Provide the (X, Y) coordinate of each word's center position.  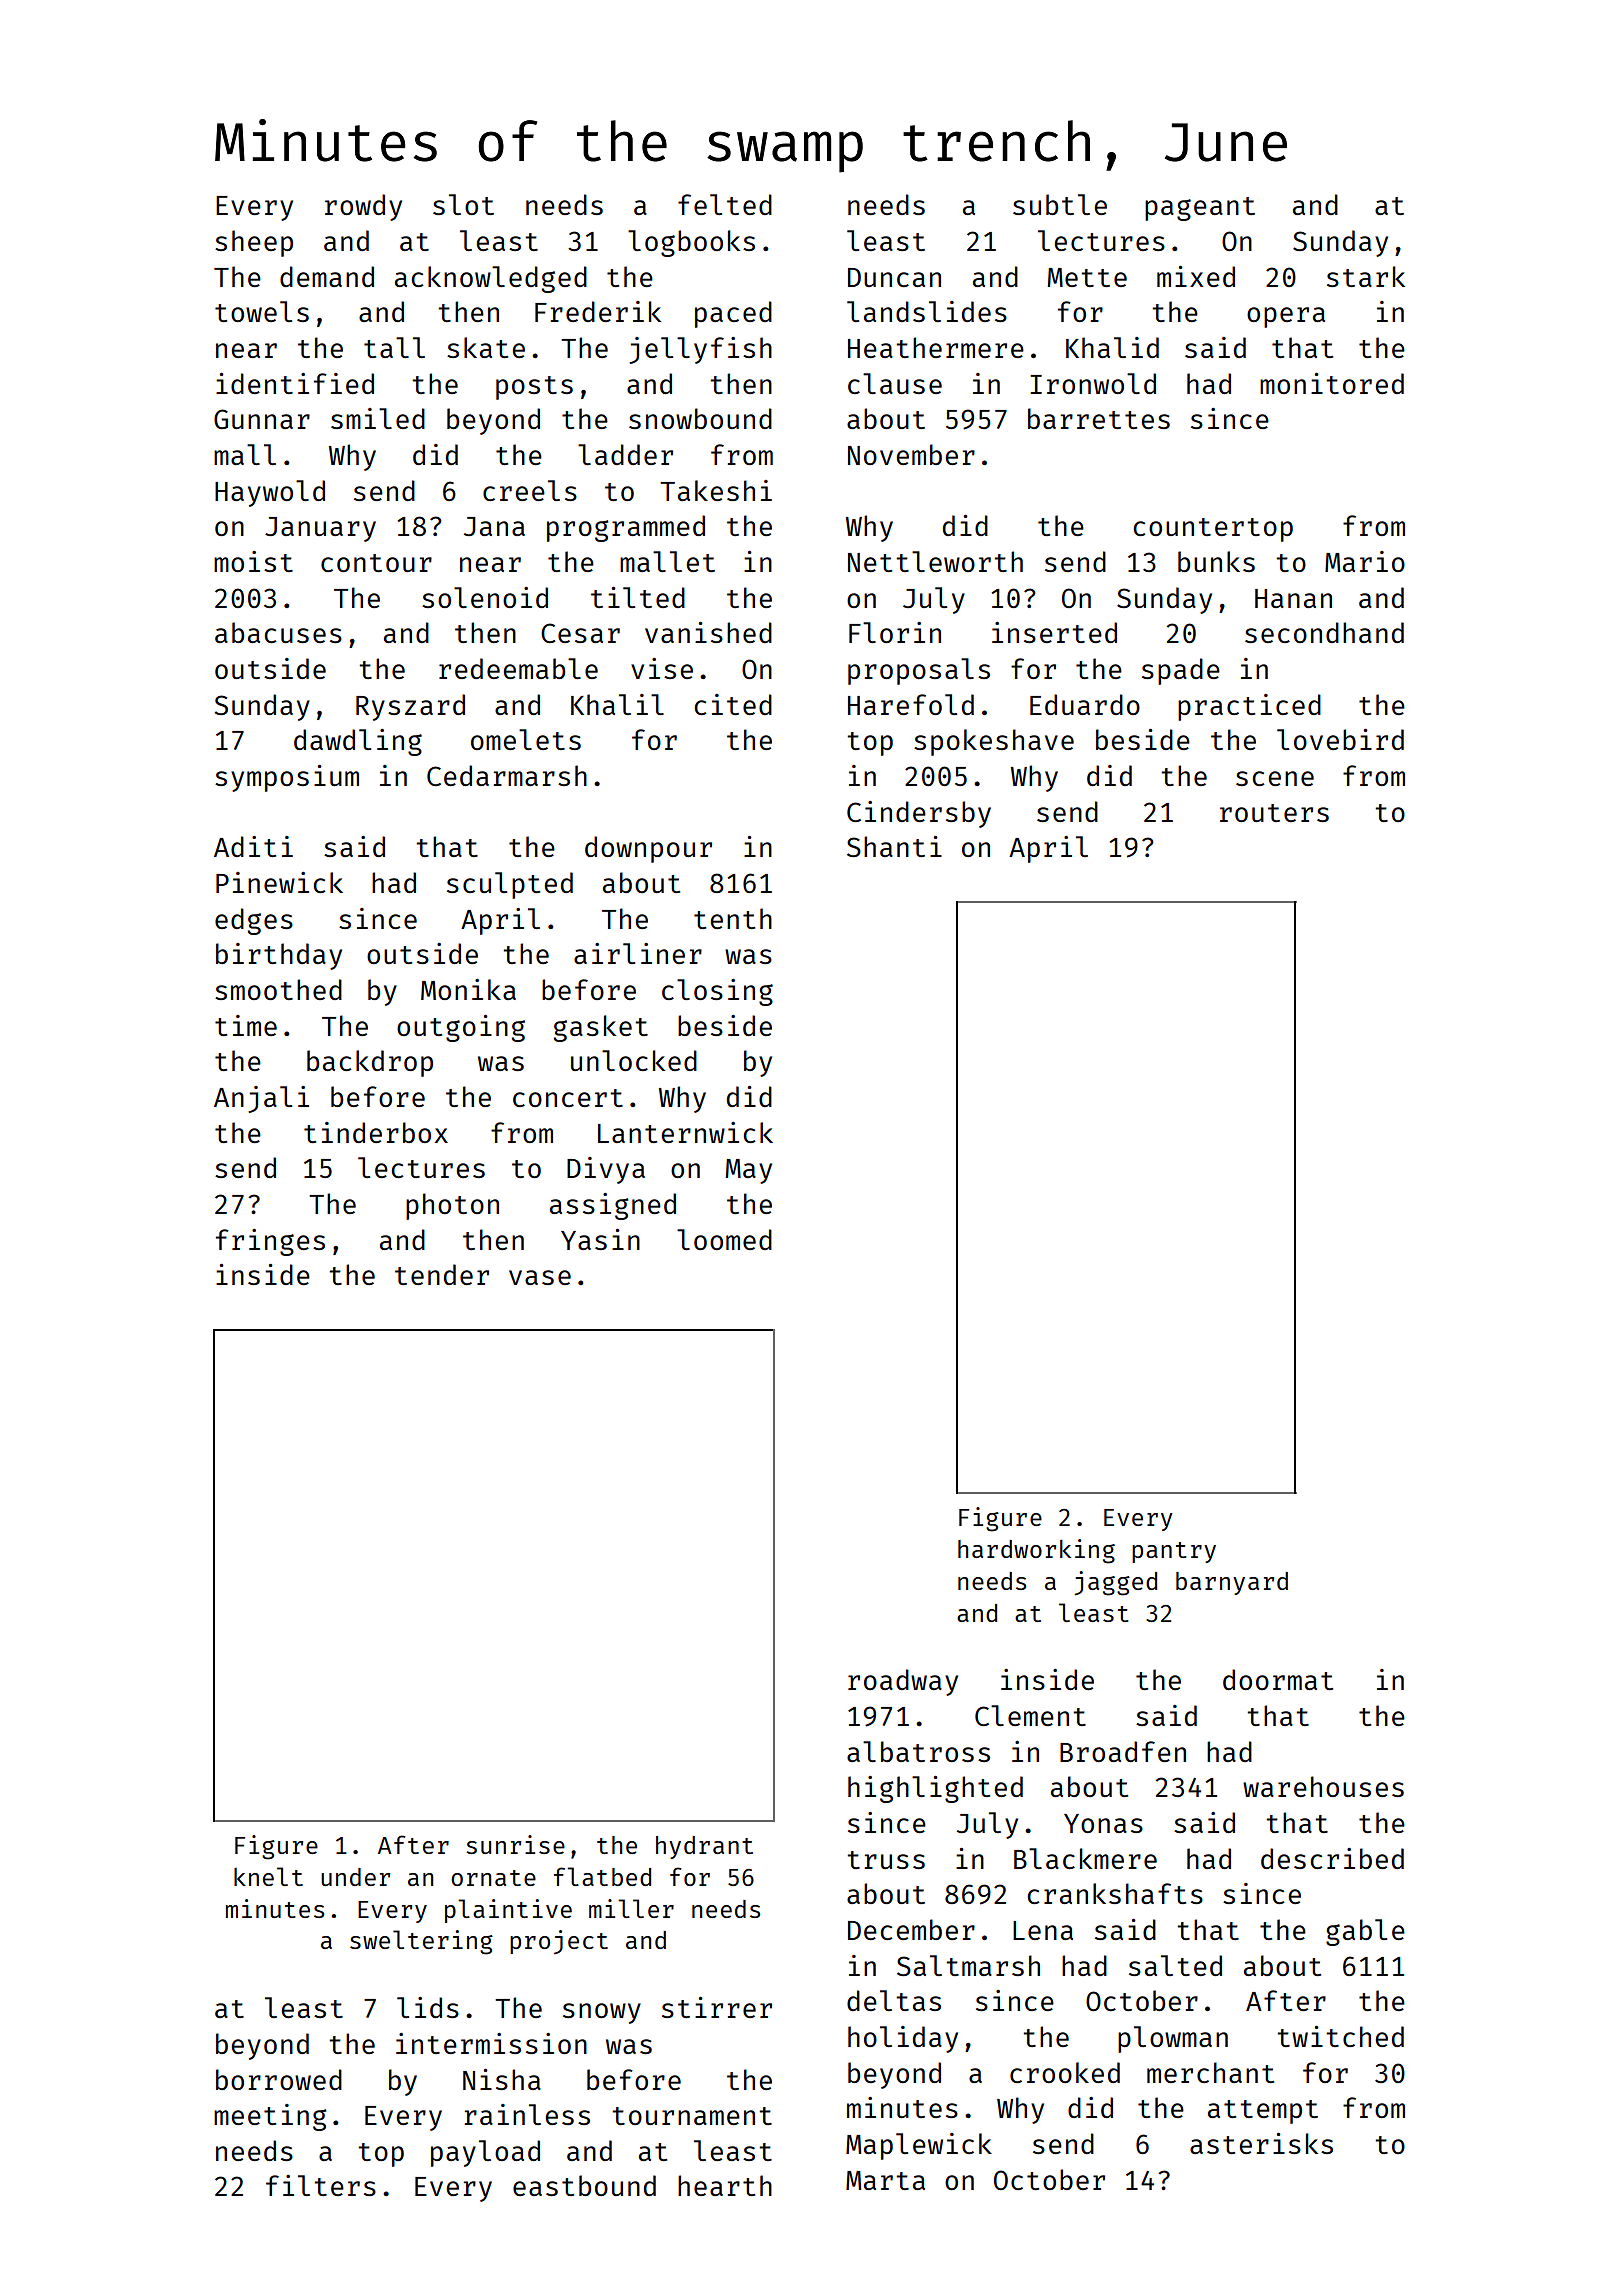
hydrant (704, 1847)
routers (1274, 813)
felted (725, 204)
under (355, 1877)
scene (1275, 778)
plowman (1173, 2039)
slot (463, 204)
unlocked (634, 1060)
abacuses (278, 632)
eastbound (584, 2185)
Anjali (261, 1099)
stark (1366, 276)
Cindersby (919, 814)
